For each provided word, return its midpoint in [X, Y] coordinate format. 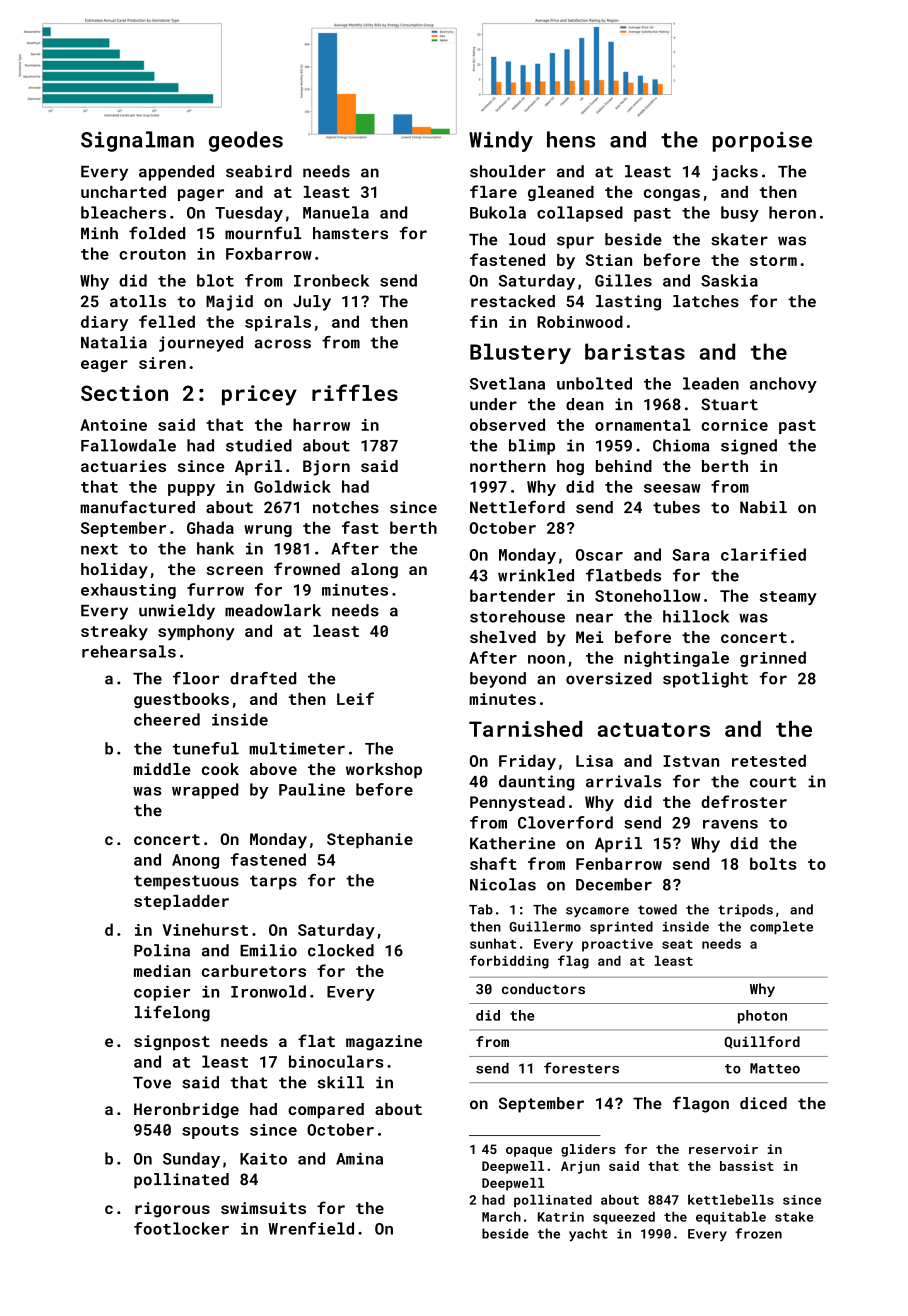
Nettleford [517, 507]
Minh [99, 233]
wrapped [205, 791]
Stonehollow [648, 595]
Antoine [113, 425]
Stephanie [370, 841]
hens [571, 139]
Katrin [561, 1217]
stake [794, 1216]
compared [326, 1111]
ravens [730, 824]
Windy [501, 141]
